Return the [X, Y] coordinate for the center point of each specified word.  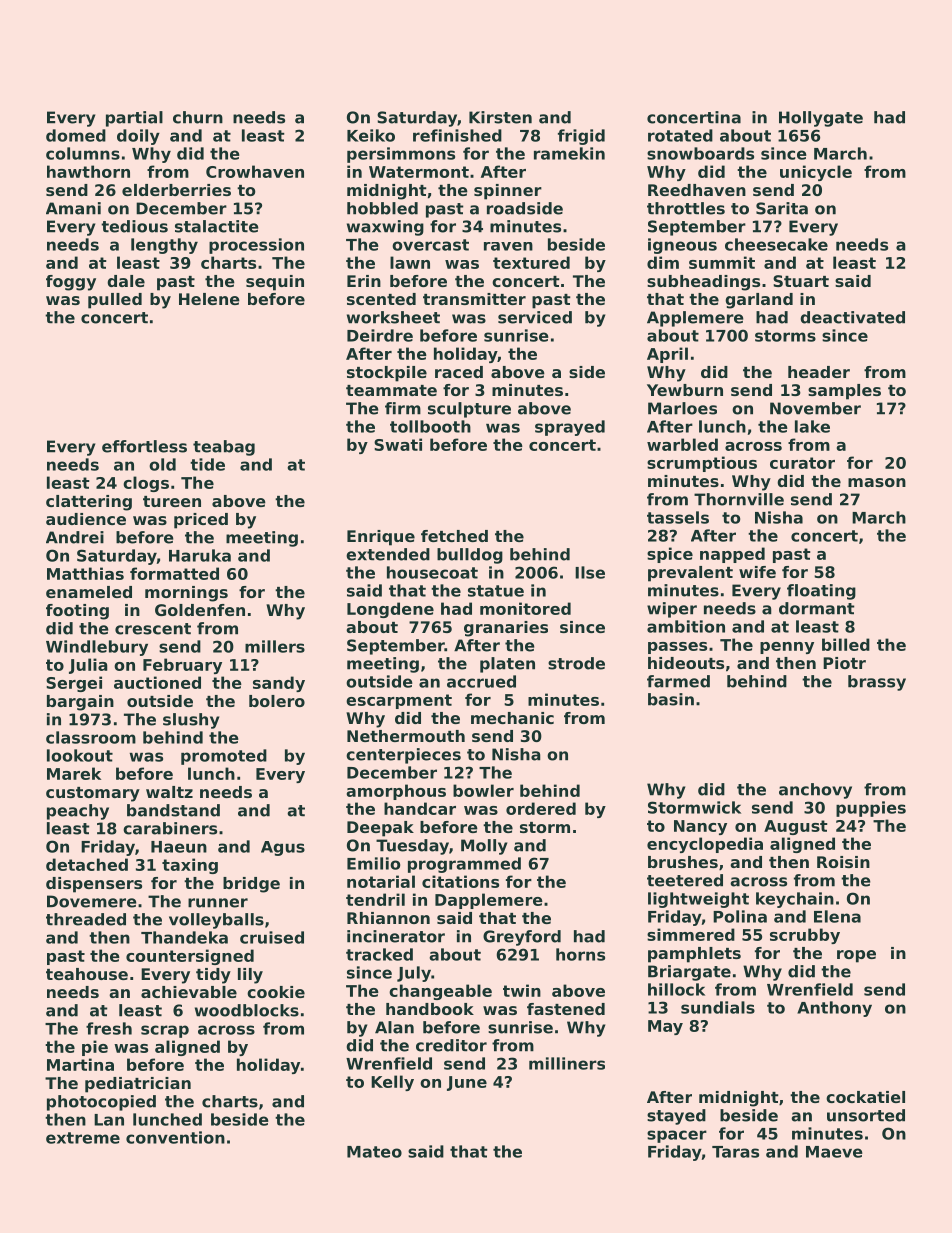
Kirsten [500, 117]
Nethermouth [406, 736]
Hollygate [821, 119]
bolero [277, 701]
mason [877, 482]
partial [134, 119]
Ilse [590, 572]
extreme [83, 1138]
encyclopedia [705, 845]
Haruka [200, 555]
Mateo [374, 1152]
